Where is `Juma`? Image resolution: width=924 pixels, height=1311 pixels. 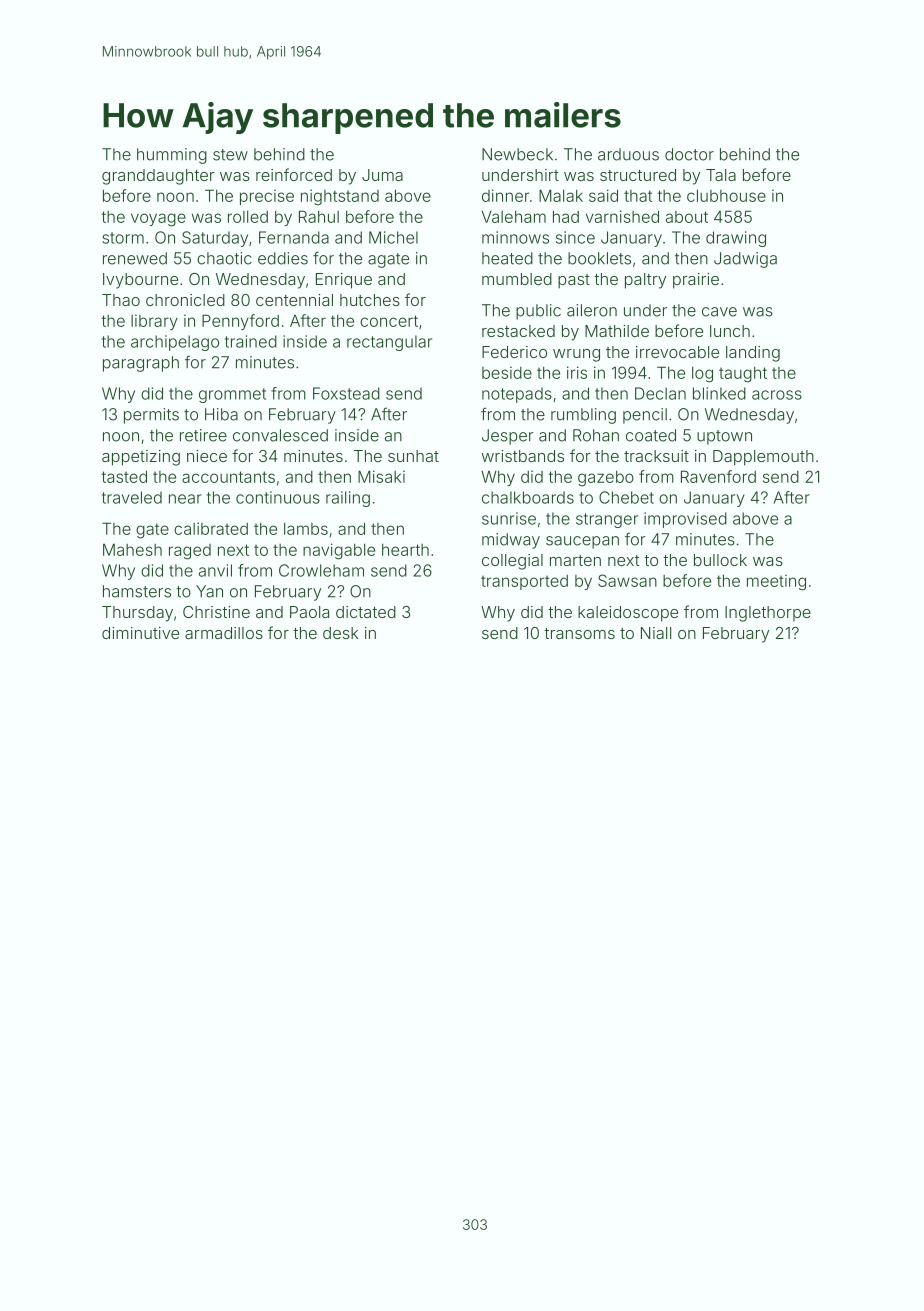
Juma is located at coordinates (382, 175).
